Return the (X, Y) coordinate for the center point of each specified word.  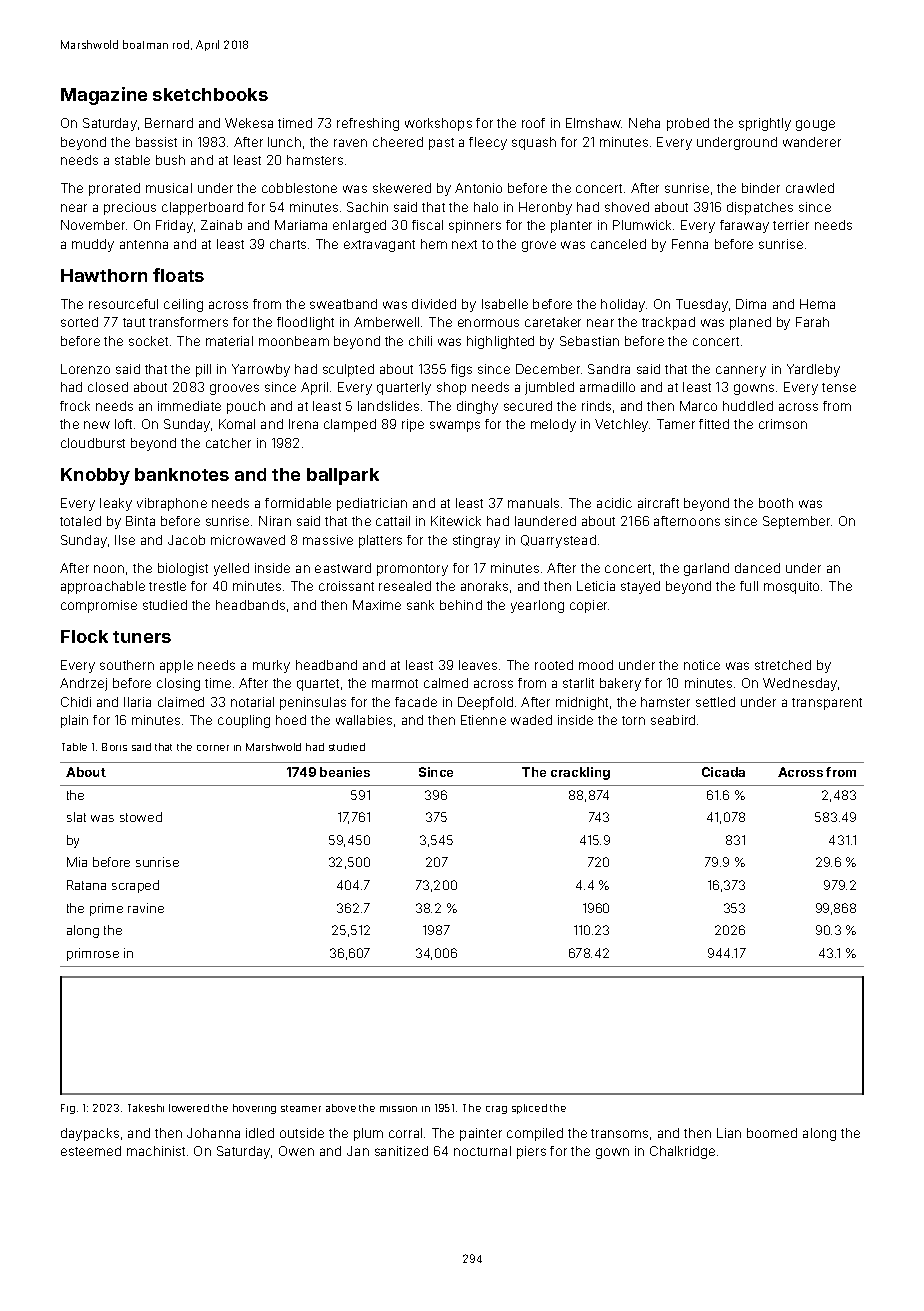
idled (260, 1133)
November (94, 225)
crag (496, 1110)
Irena (303, 424)
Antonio (478, 188)
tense (839, 387)
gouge (815, 125)
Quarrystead (558, 541)
